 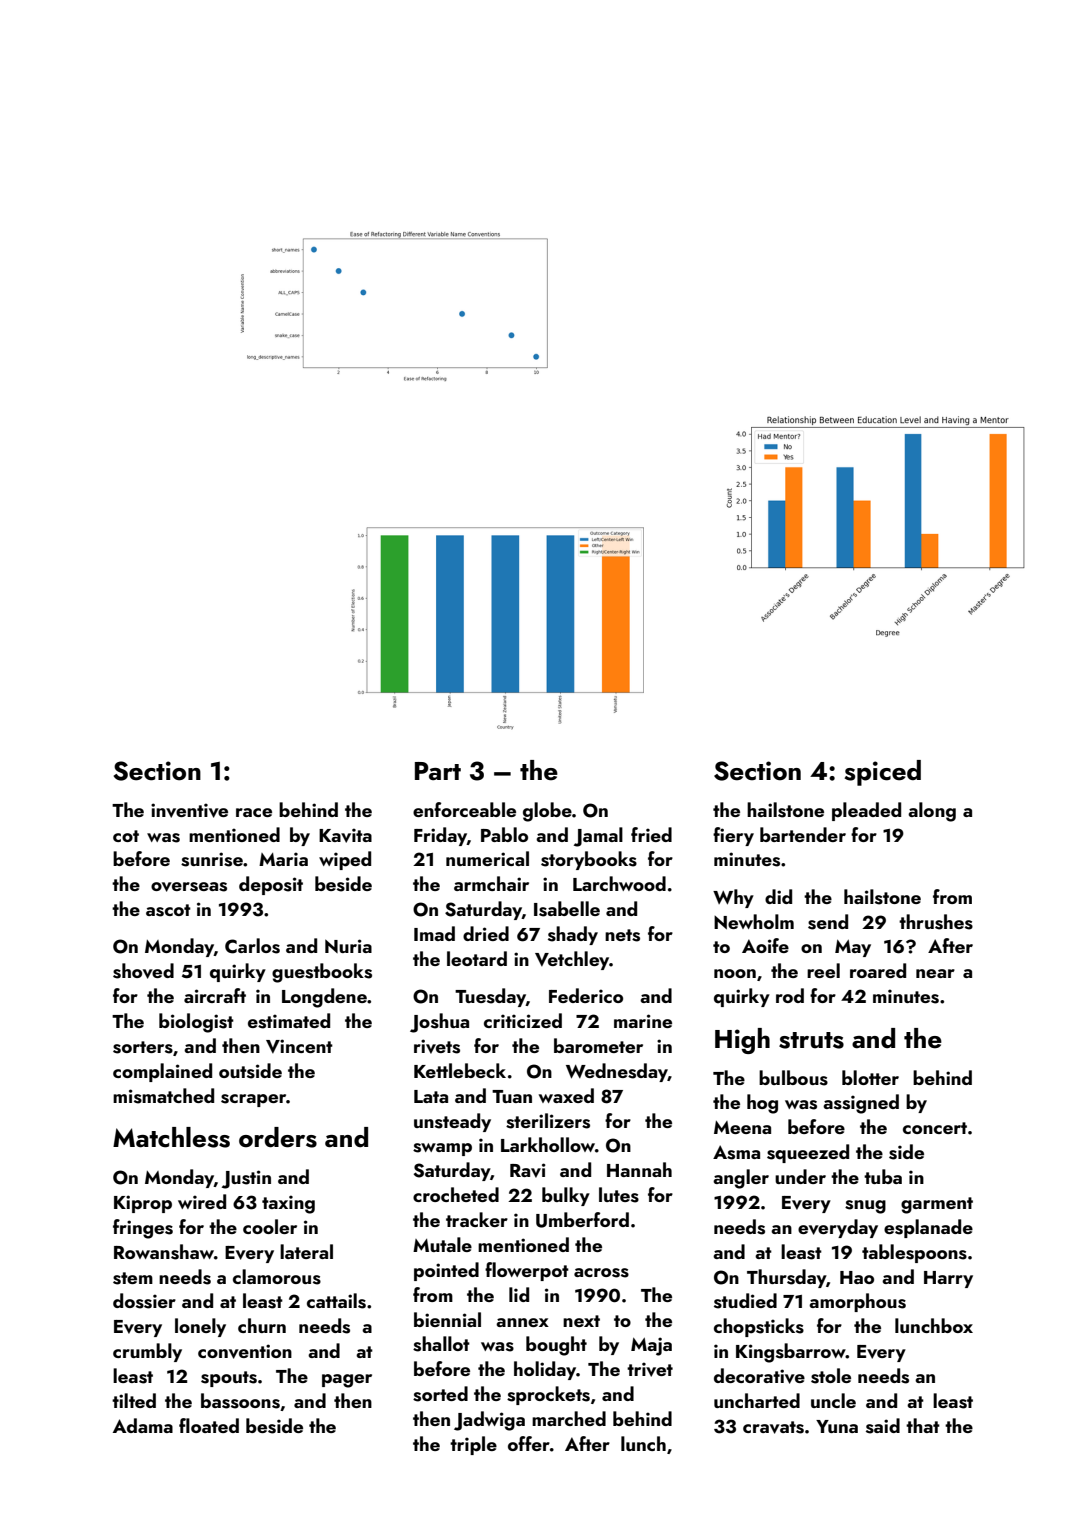 I want to click on biologist, so click(x=196, y=1023).
